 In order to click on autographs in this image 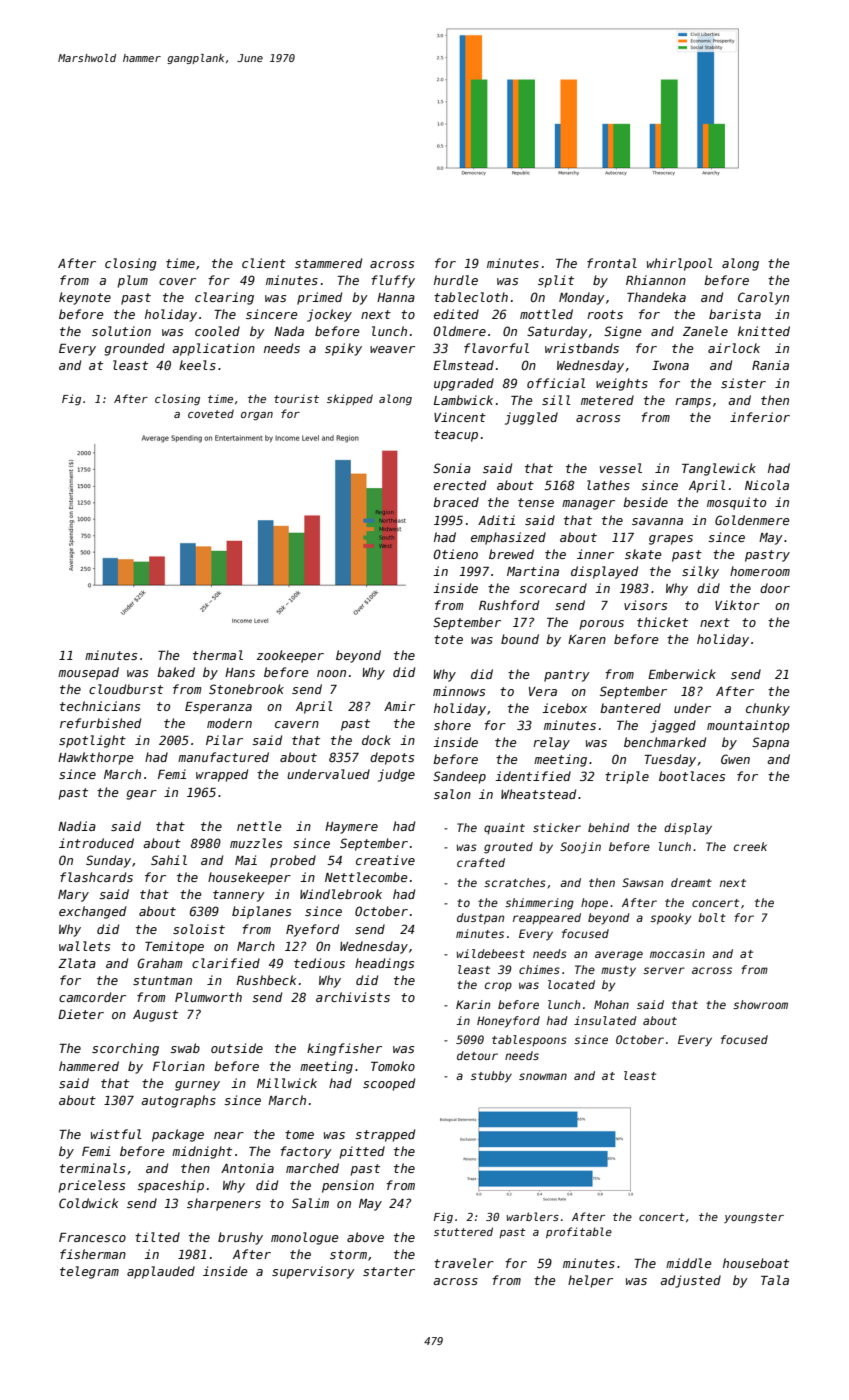, I will do `click(178, 1101)`.
